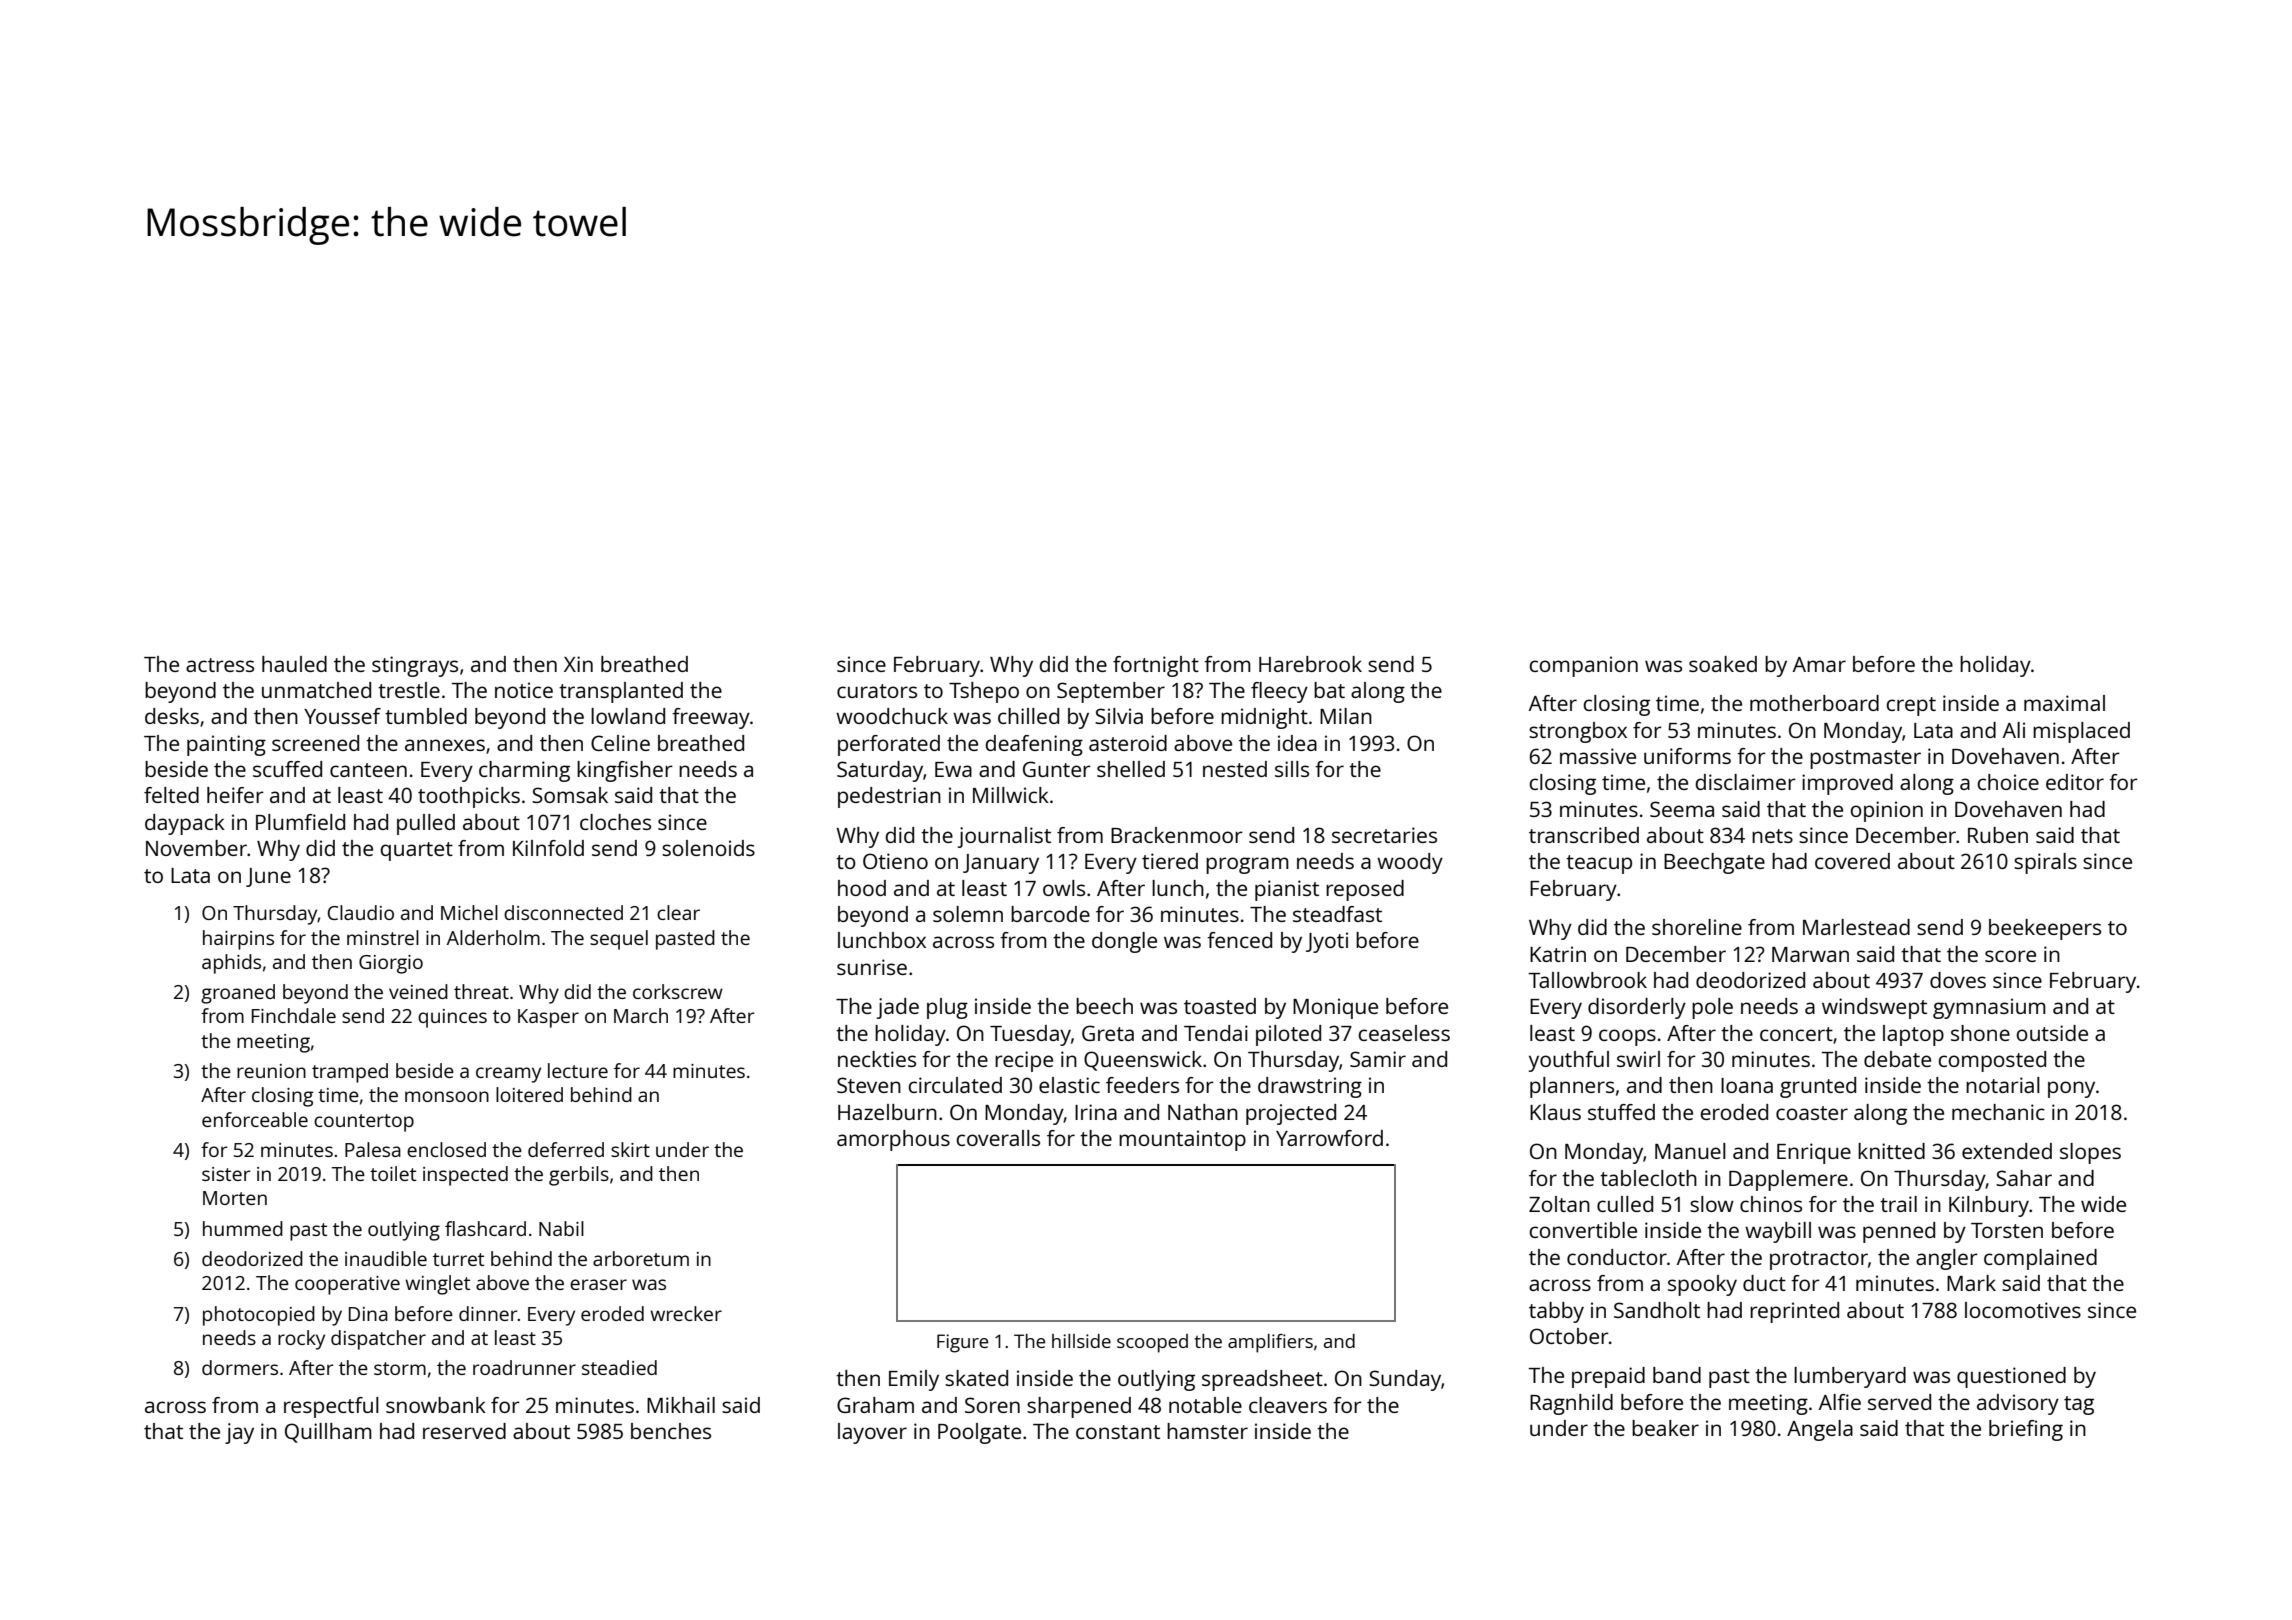 The image size is (2292, 1620). Describe the element at coordinates (619, 940) in the screenshot. I see `sequel` at that location.
